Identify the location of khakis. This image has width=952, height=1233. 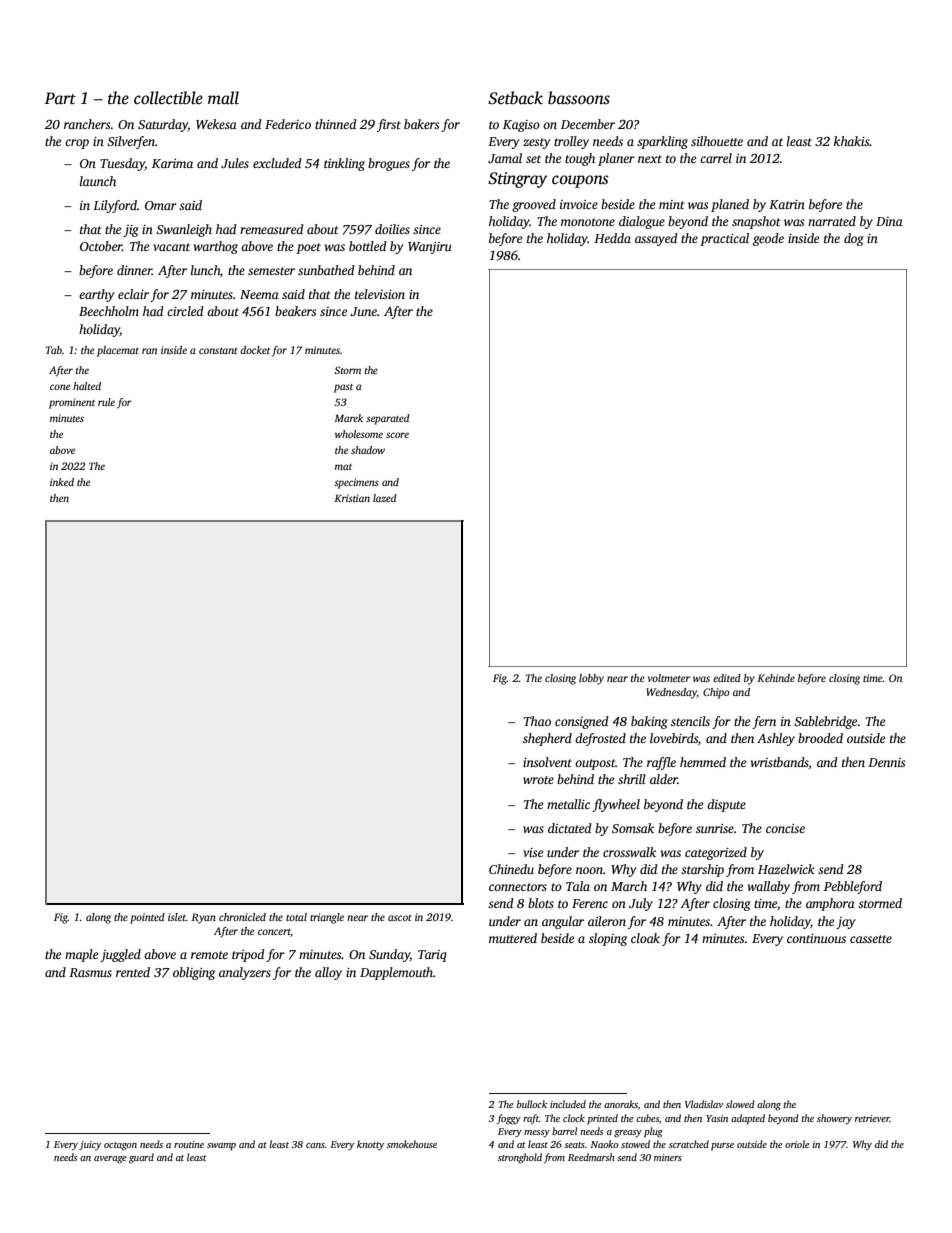
(852, 141).
